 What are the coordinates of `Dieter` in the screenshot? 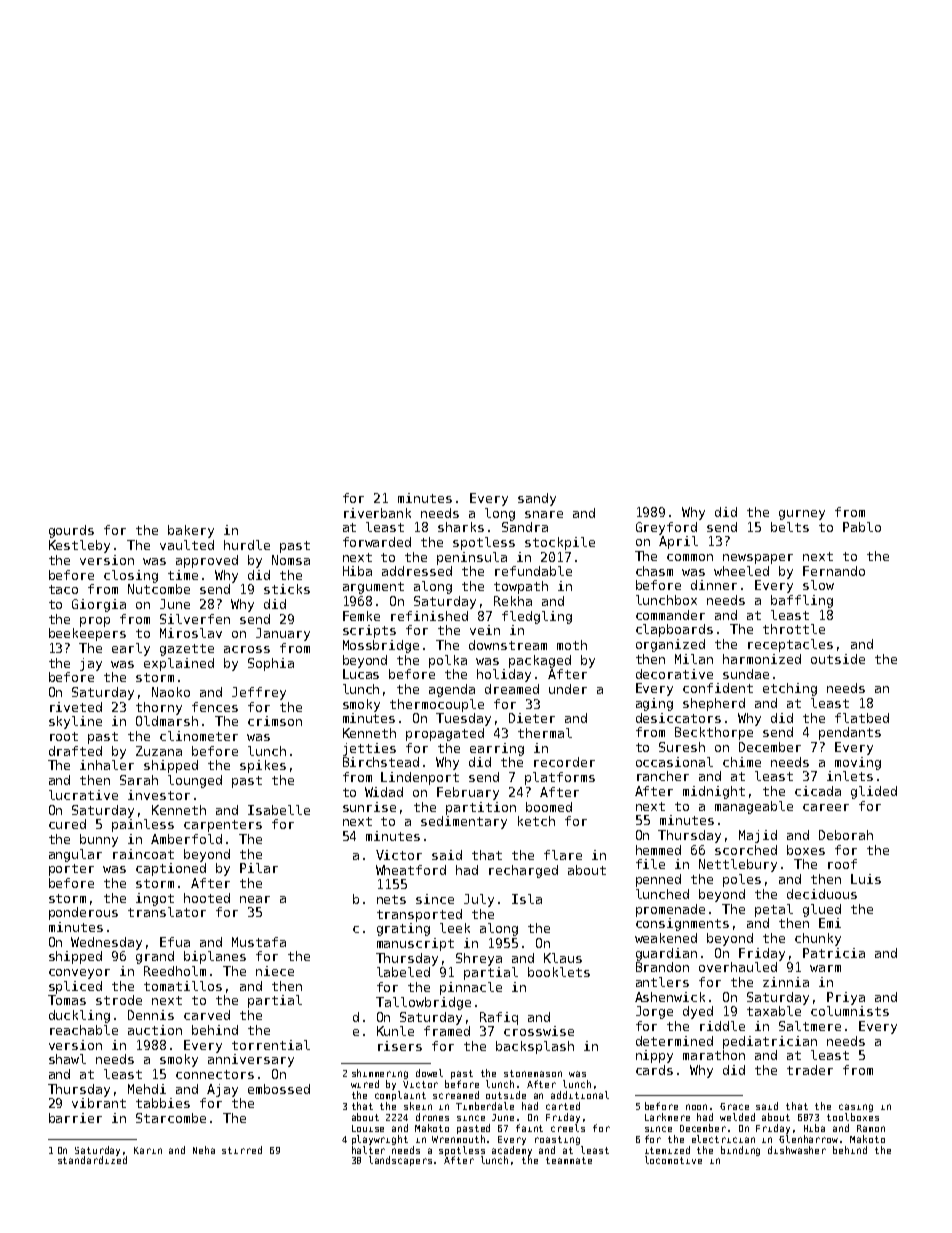 It's located at (532, 718).
